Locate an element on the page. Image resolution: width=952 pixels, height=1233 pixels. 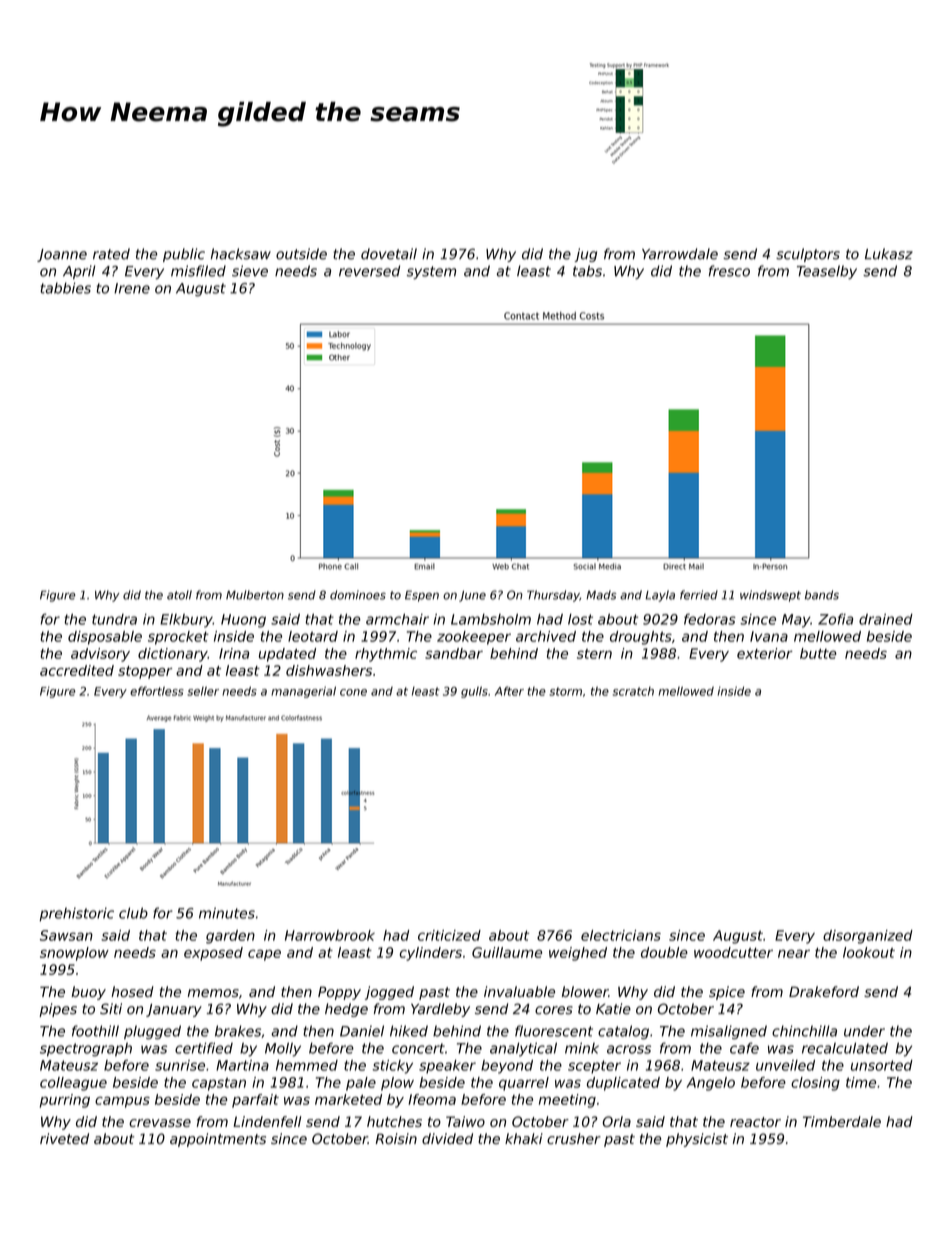
sandbar is located at coordinates (454, 653).
